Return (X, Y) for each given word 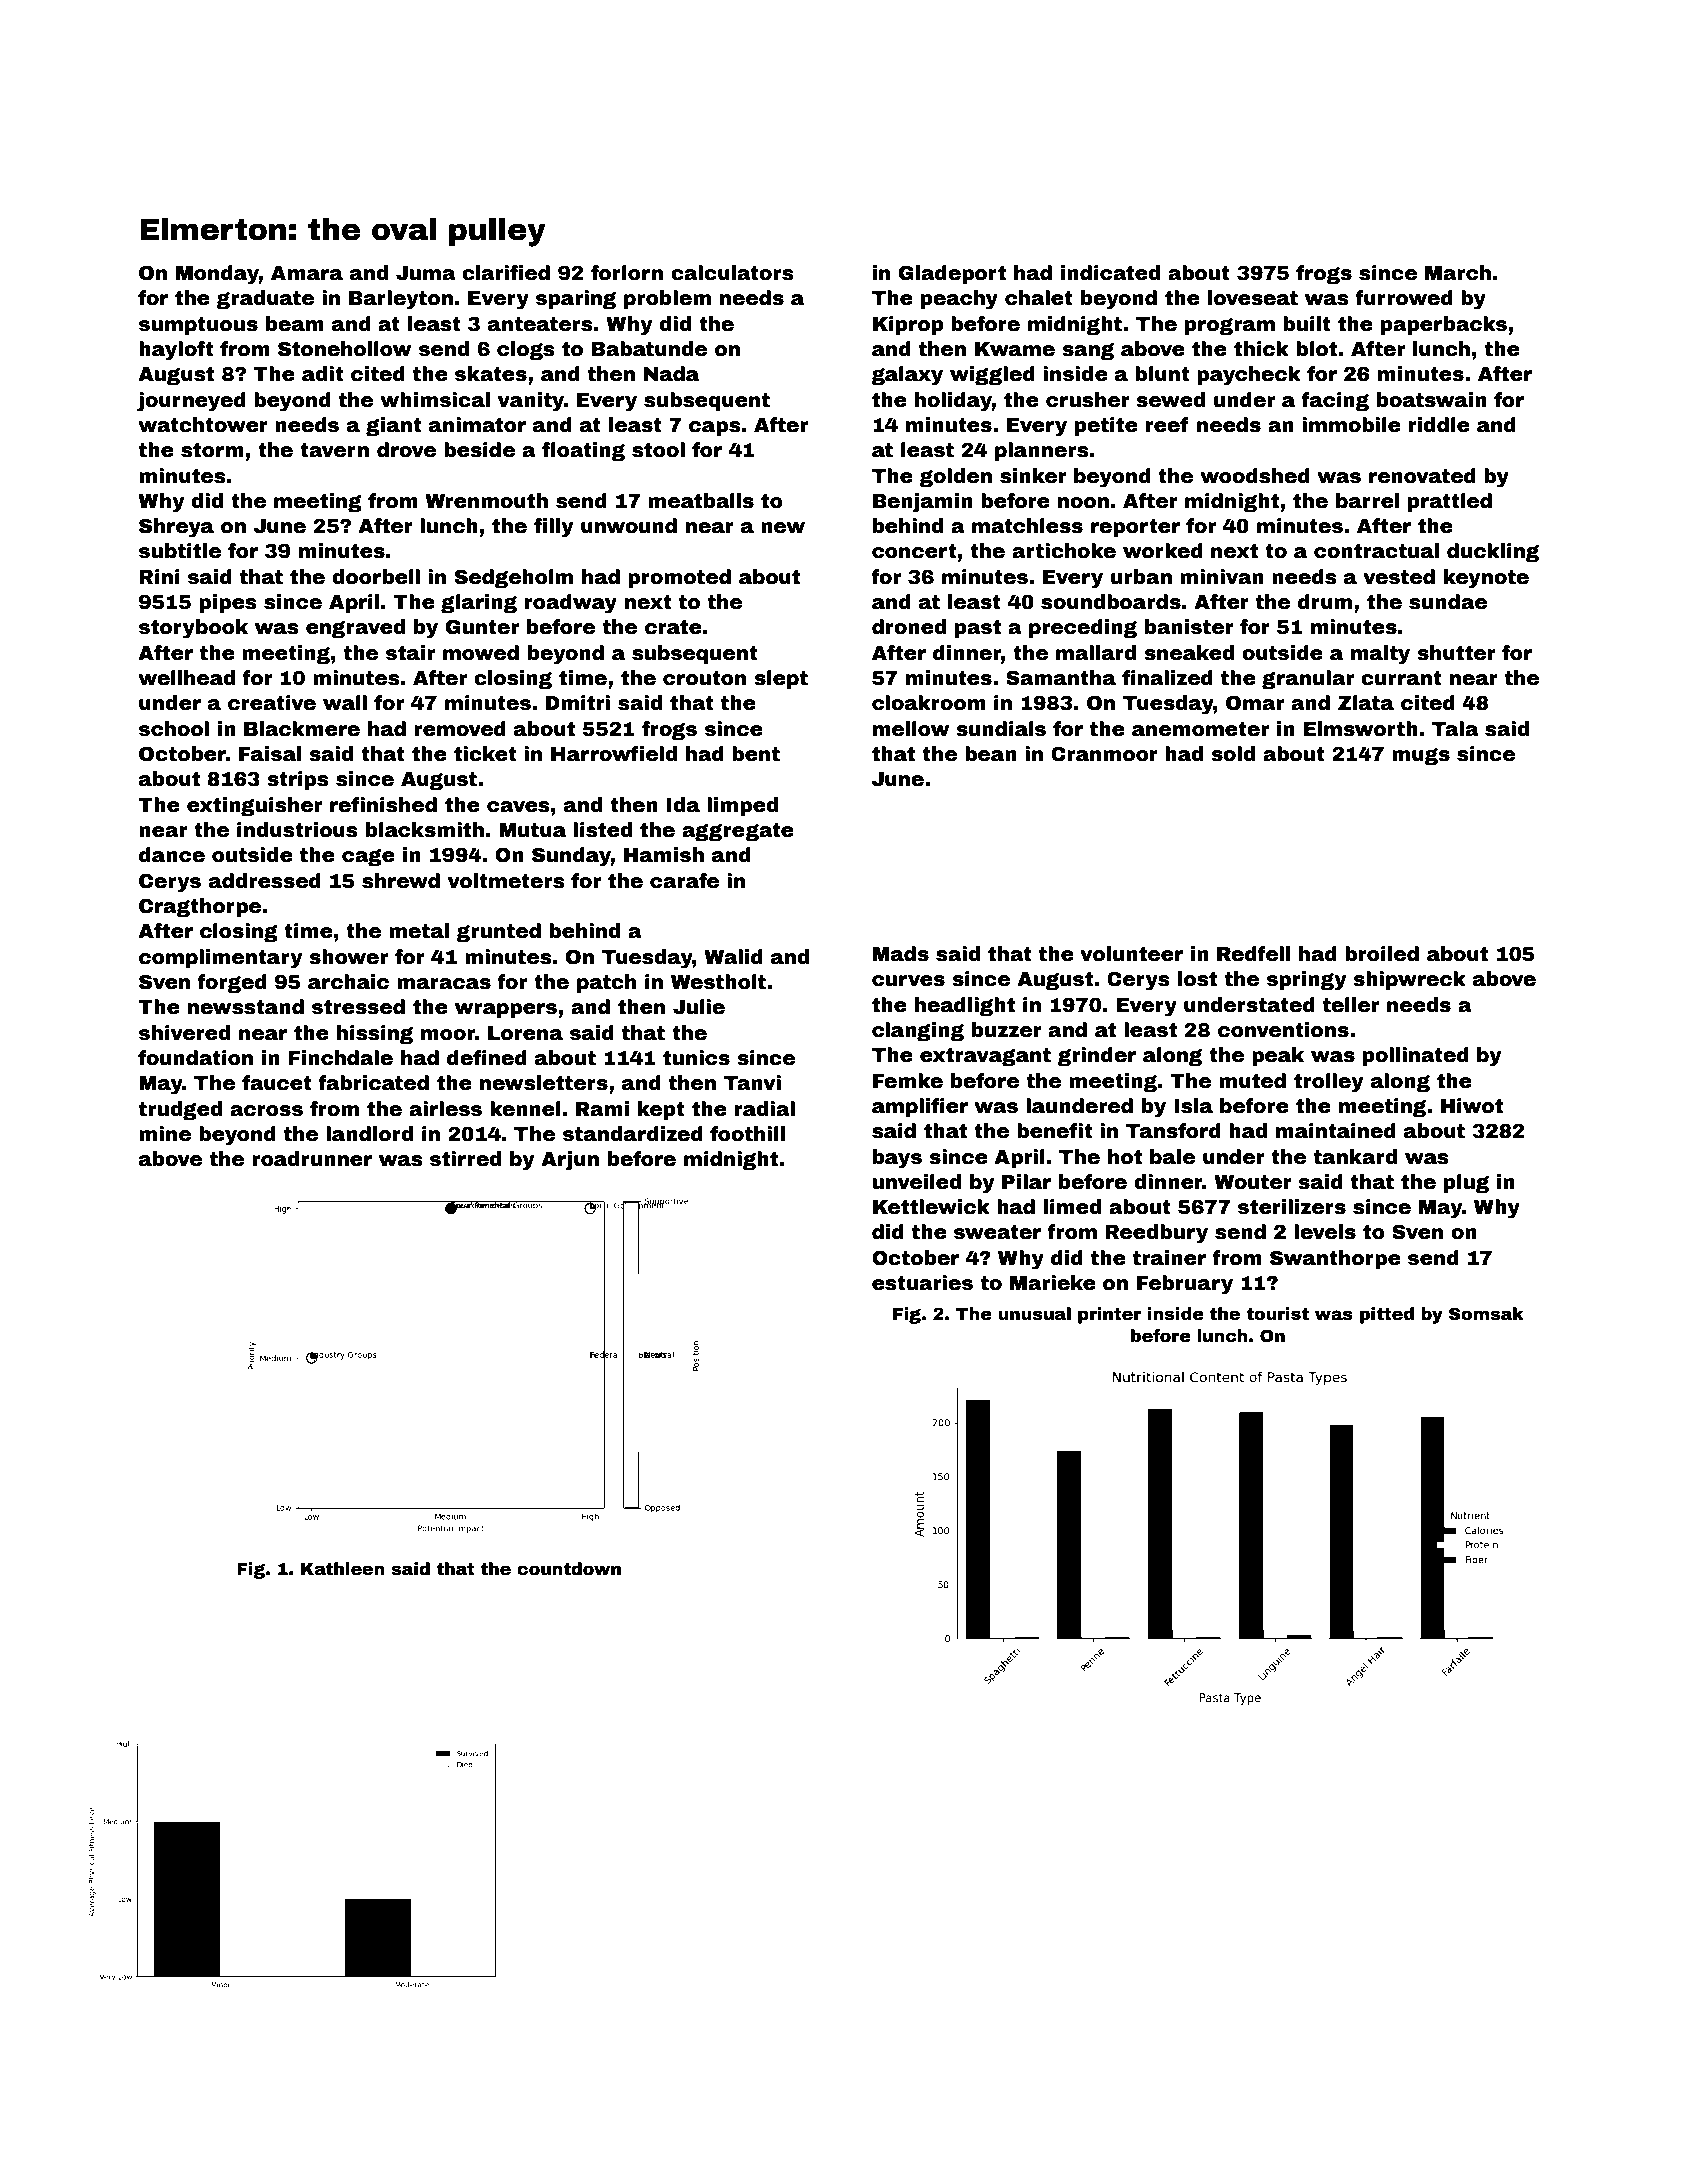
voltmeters (506, 881)
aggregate (738, 832)
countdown (569, 1569)
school (174, 729)
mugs (1421, 756)
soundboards (1111, 602)
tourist (1277, 1314)
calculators (732, 273)
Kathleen (343, 1569)
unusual (1034, 1314)
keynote (1486, 579)
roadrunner (312, 1159)
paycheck (1249, 376)
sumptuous (198, 326)
